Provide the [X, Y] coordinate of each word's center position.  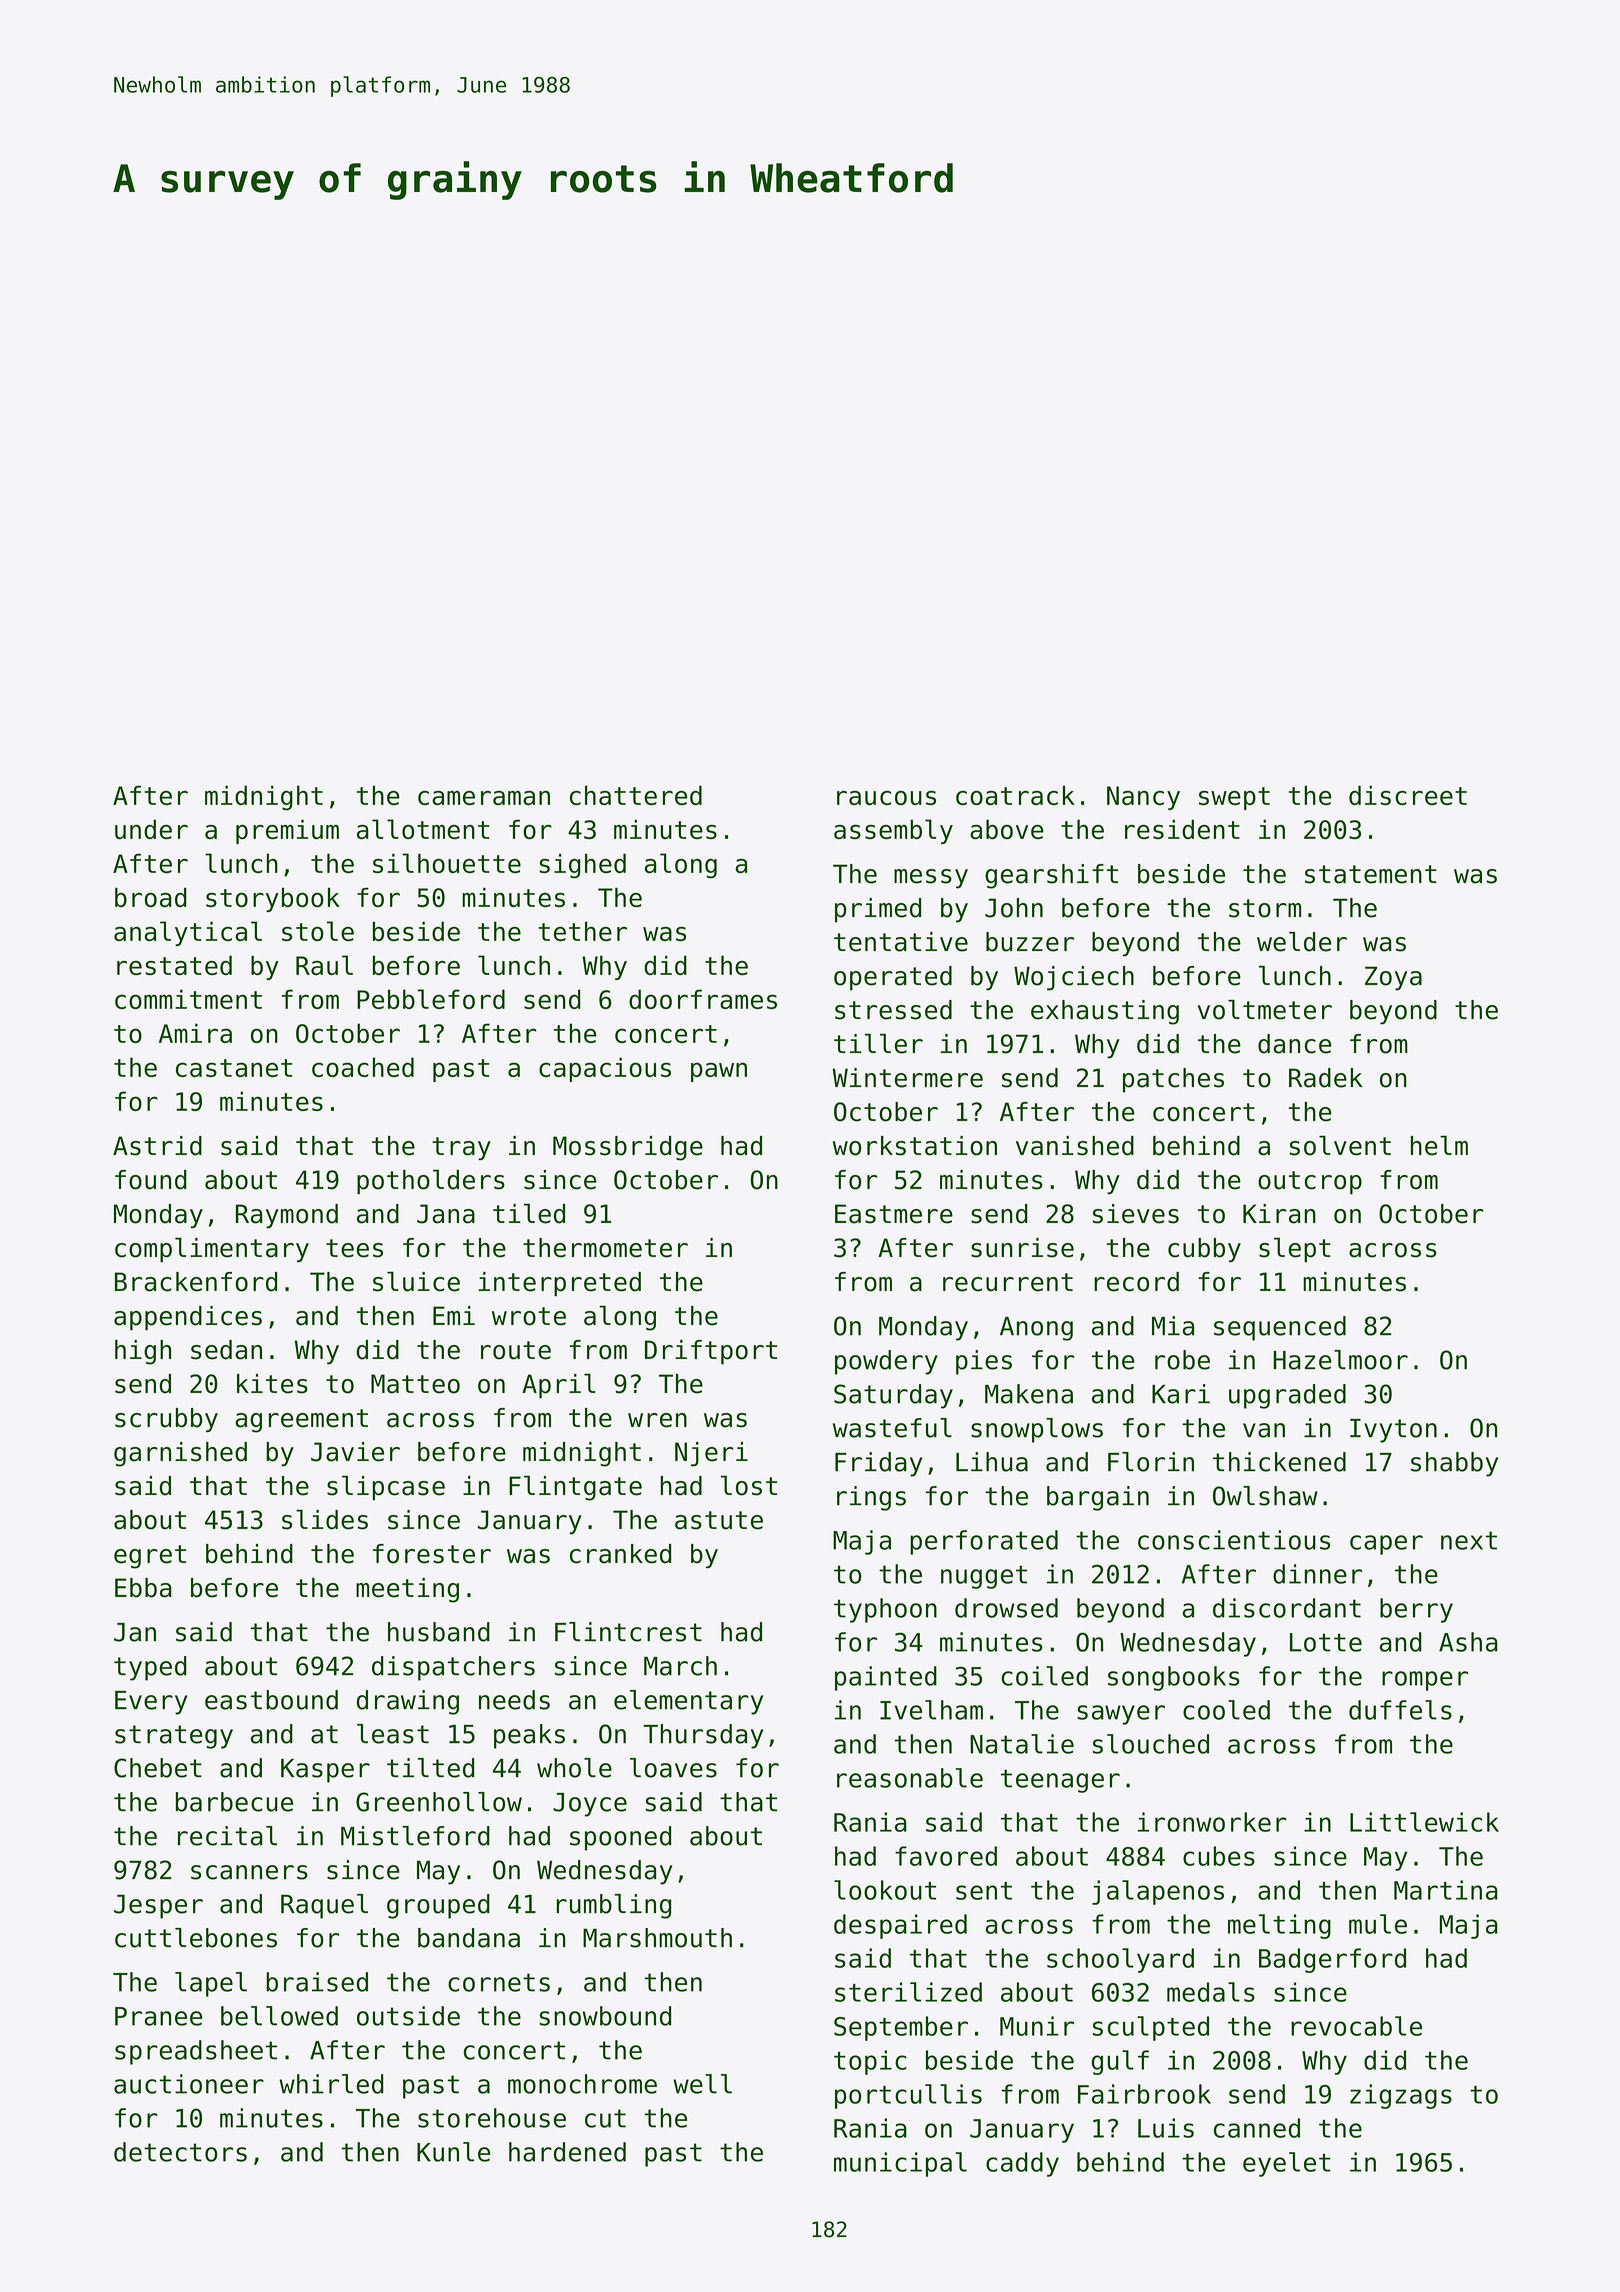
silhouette [447, 863]
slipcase [386, 1488]
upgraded [1287, 1396]
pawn [719, 1072]
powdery [886, 1362]
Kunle [453, 2152]
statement [1371, 874]
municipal [900, 2164]
